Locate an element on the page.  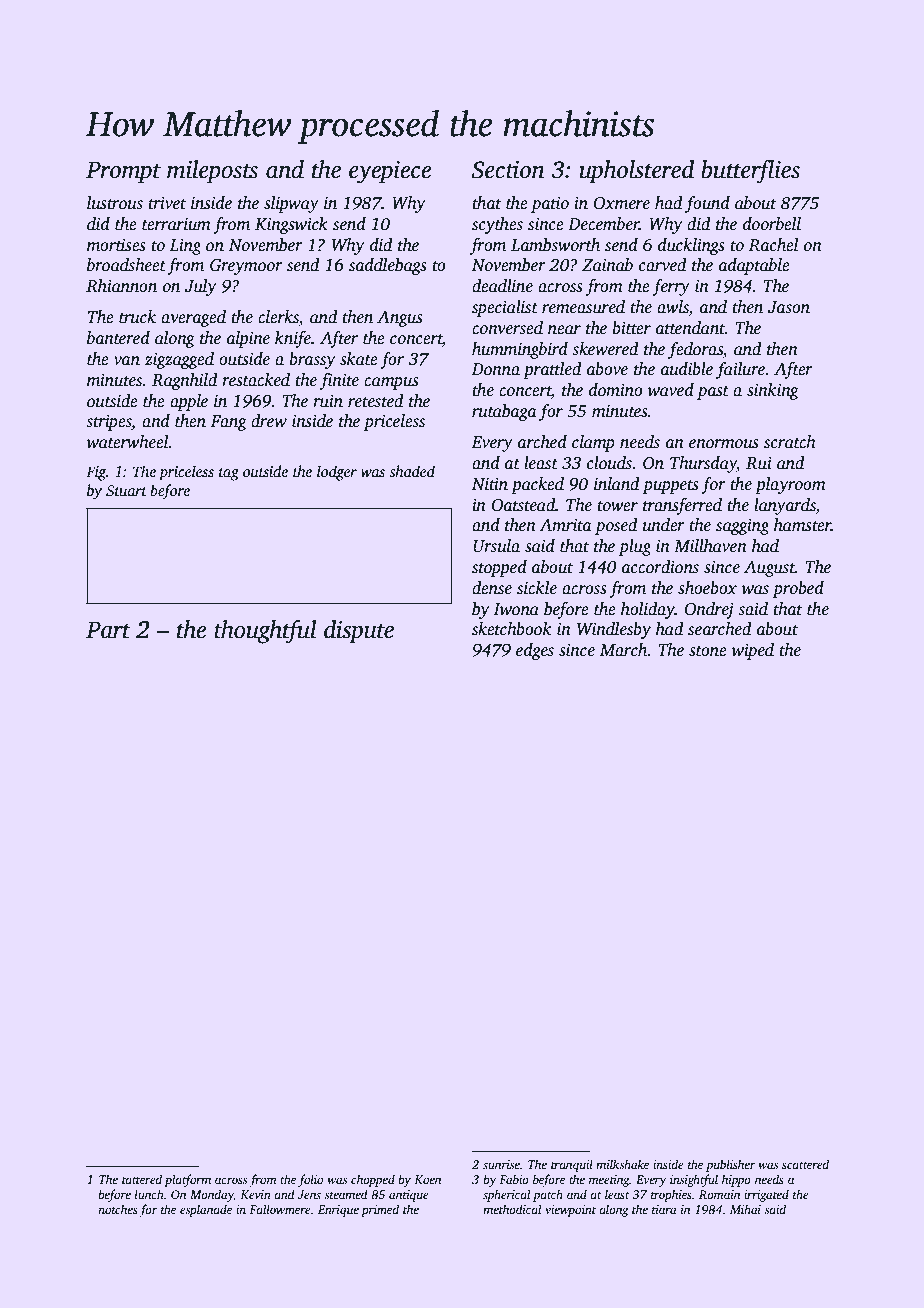
esplanade is located at coordinates (206, 1210).
